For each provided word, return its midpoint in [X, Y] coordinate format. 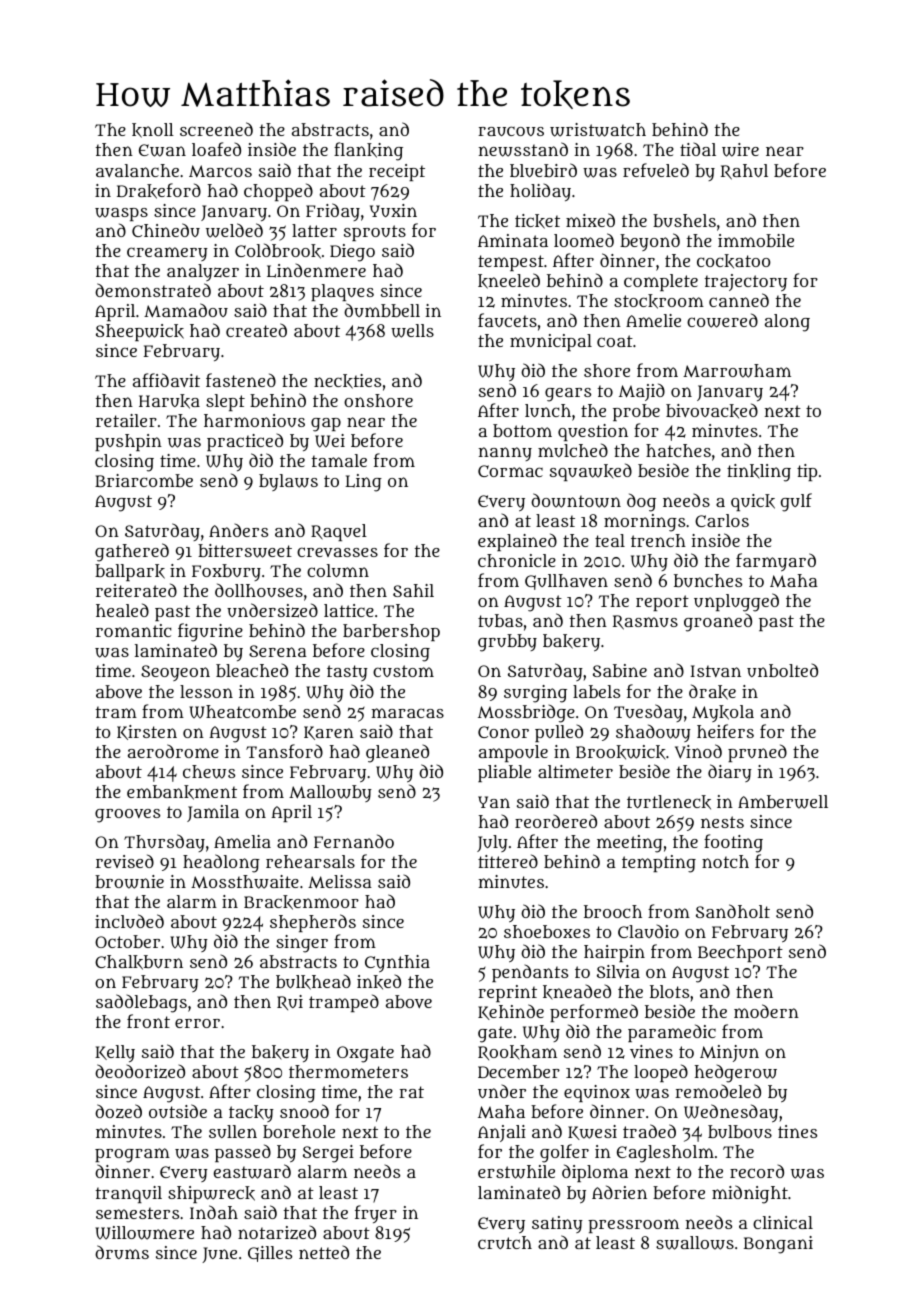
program [132, 1155]
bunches [708, 580]
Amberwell [783, 802]
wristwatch [598, 130]
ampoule [513, 753]
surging [535, 694]
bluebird [543, 170]
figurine [210, 632]
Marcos [220, 171]
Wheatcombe [242, 711]
